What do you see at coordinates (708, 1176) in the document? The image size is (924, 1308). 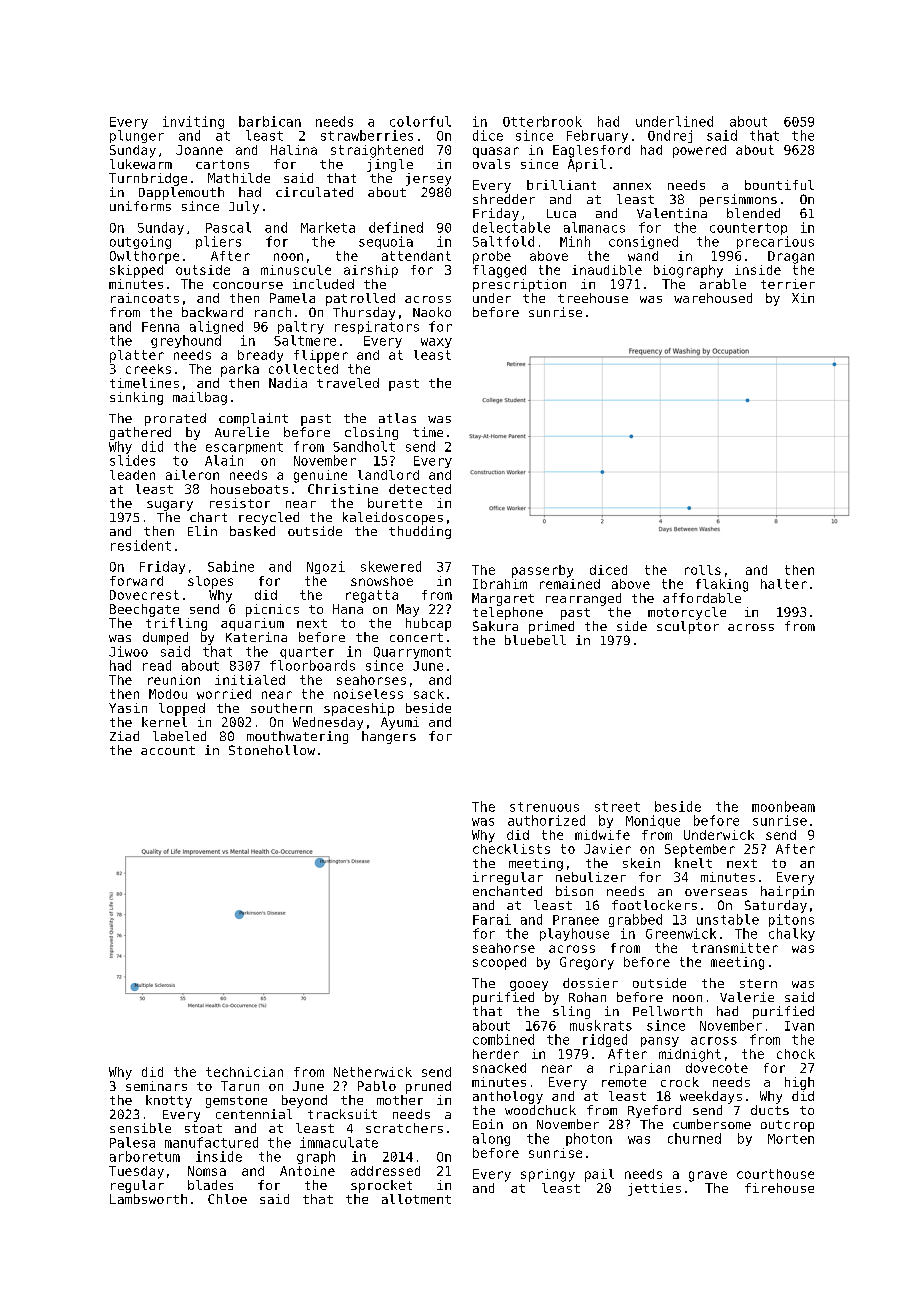 I see `grave` at bounding box center [708, 1176].
